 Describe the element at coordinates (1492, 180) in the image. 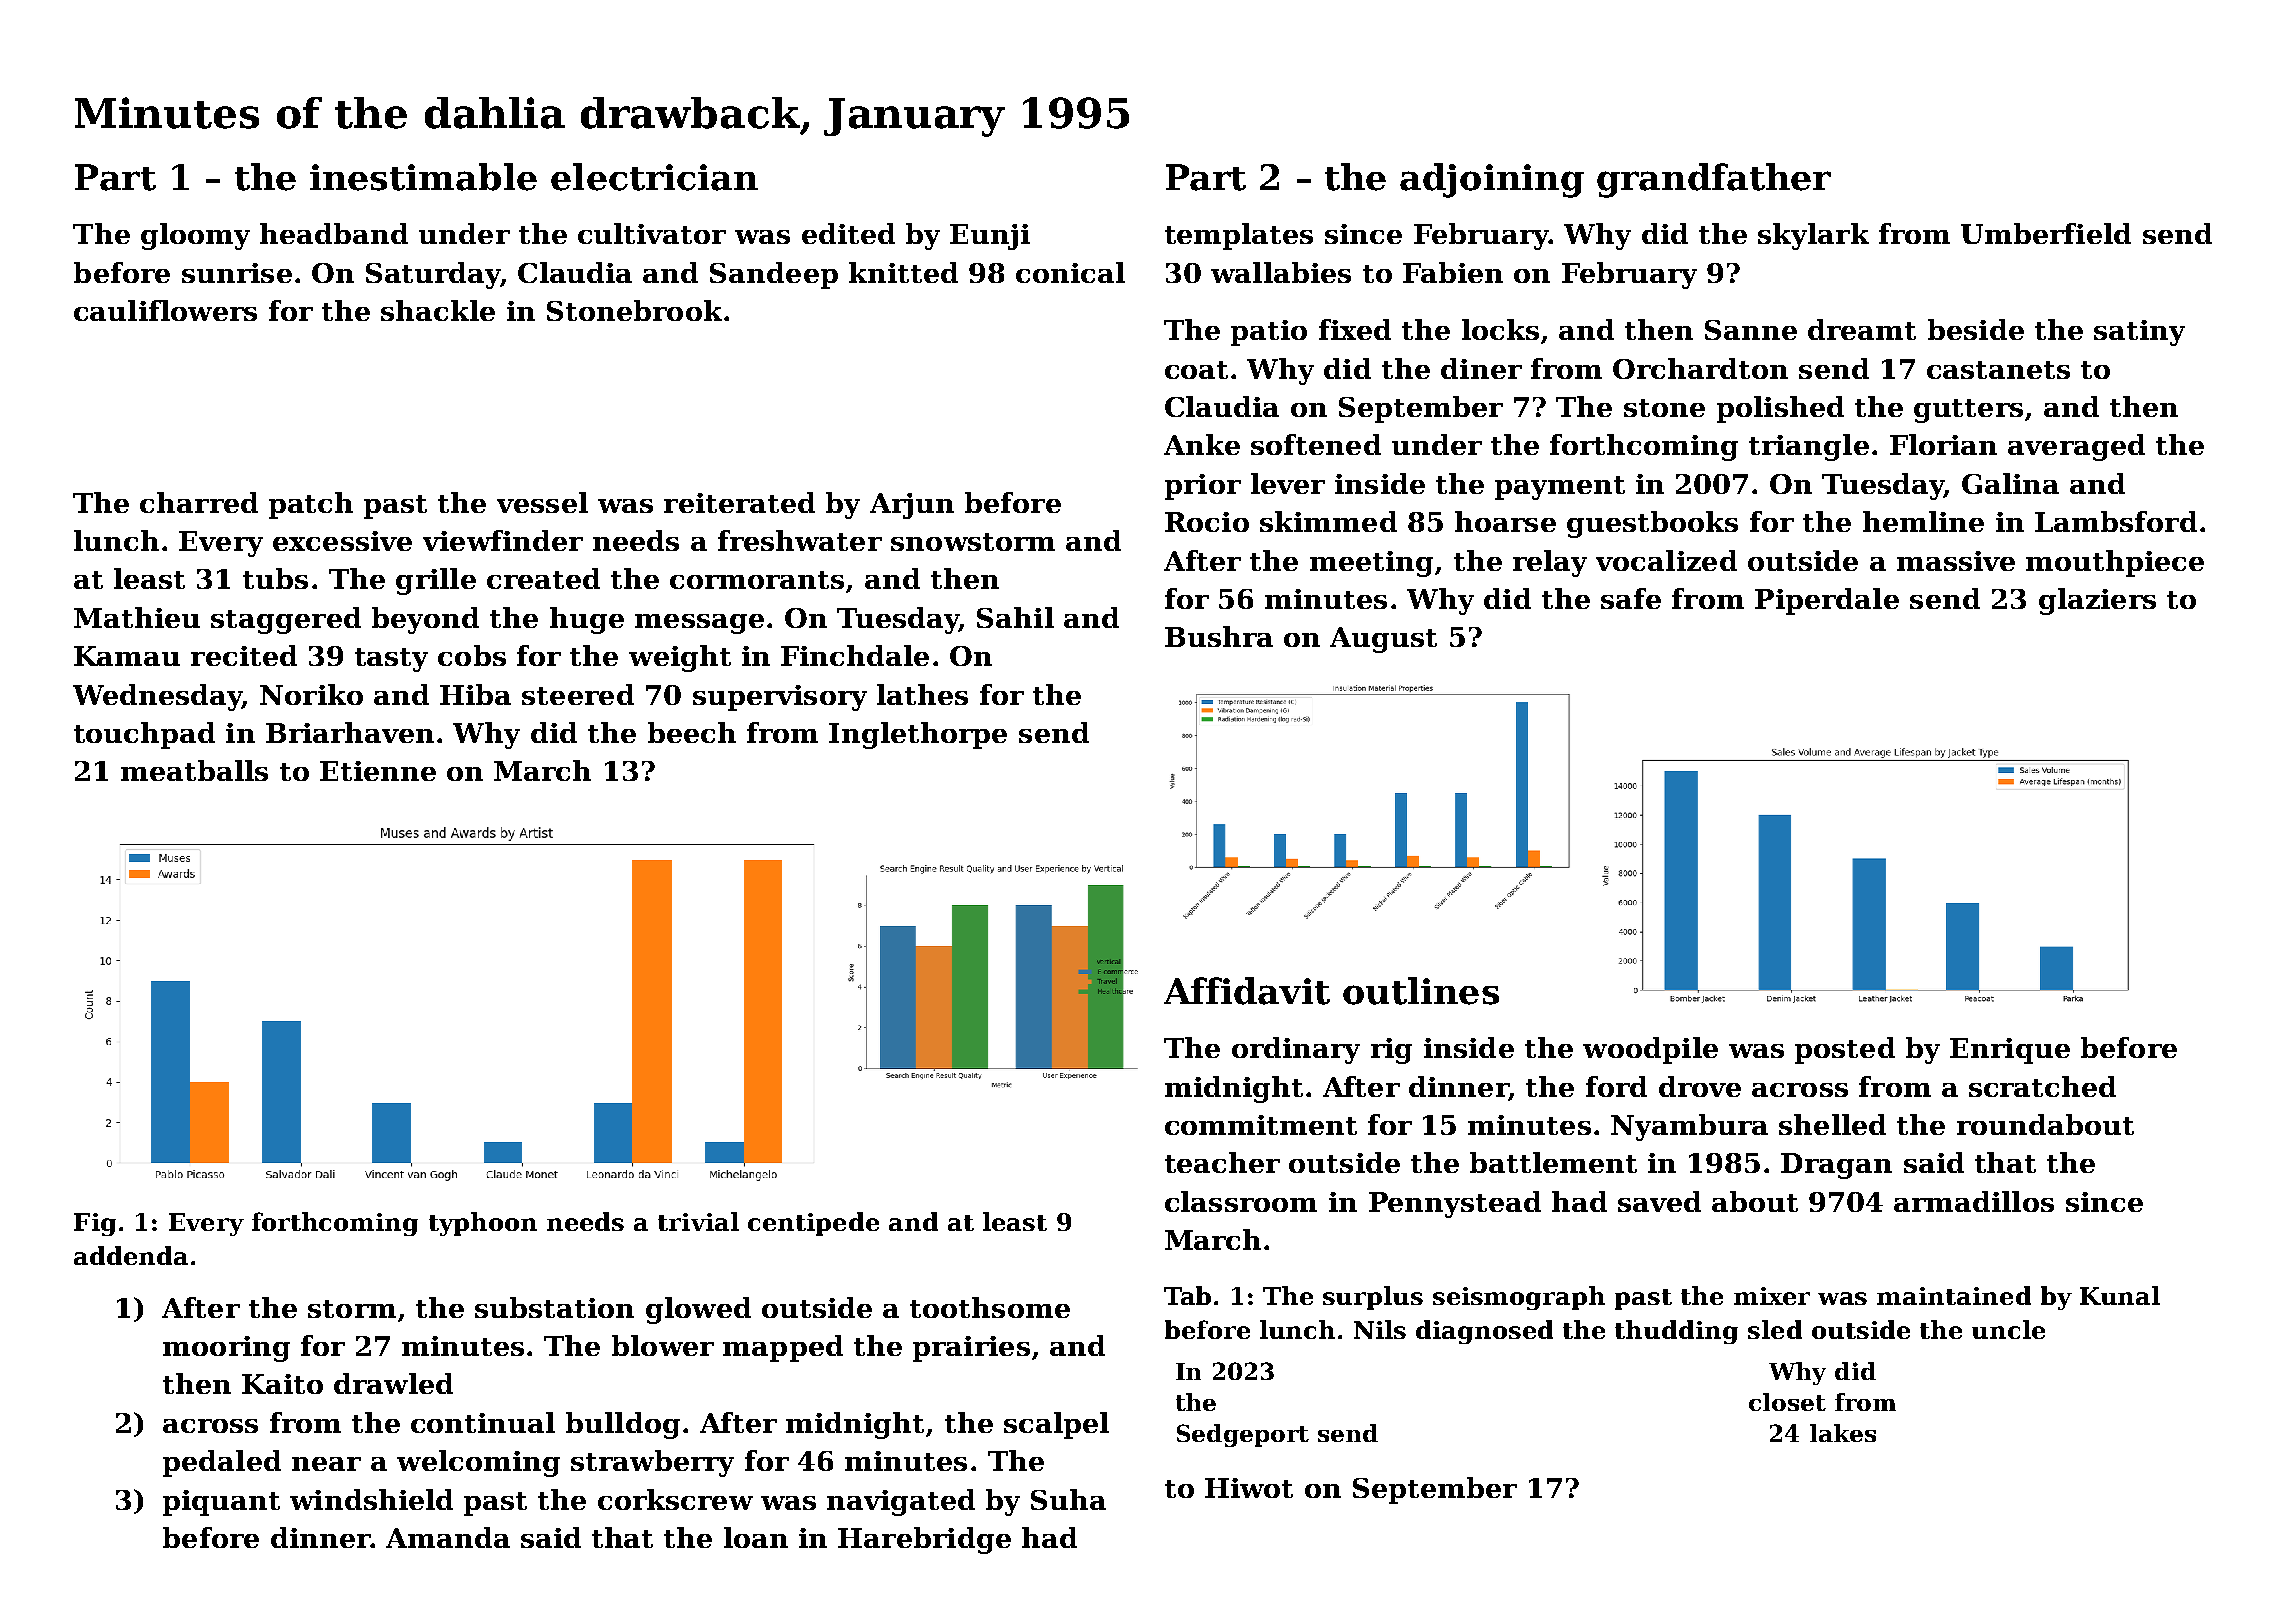

I see `adjoining` at that location.
